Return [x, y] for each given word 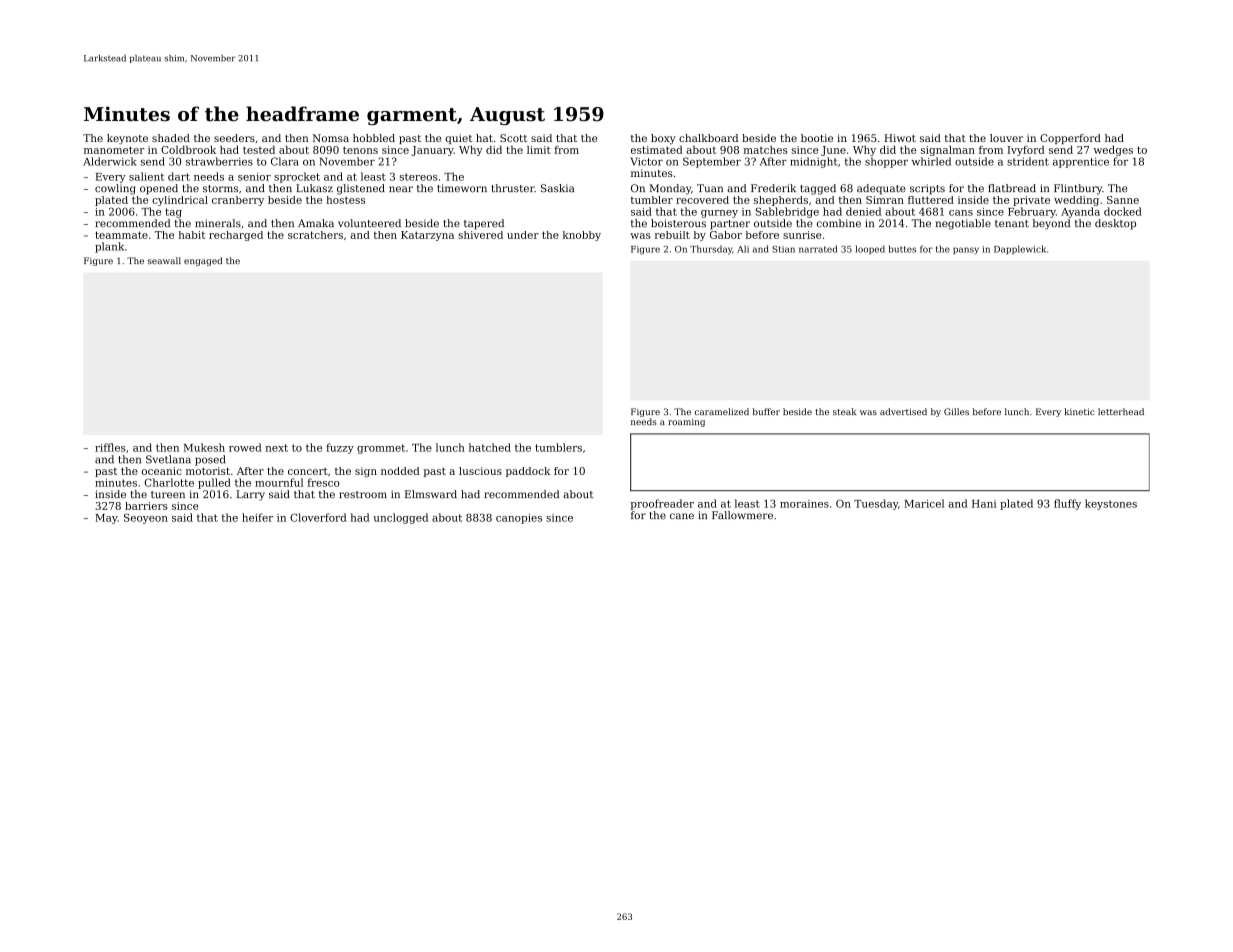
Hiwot [900, 138]
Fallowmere [742, 515]
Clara [285, 161]
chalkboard [708, 138]
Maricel [924, 503]
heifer [257, 517]
